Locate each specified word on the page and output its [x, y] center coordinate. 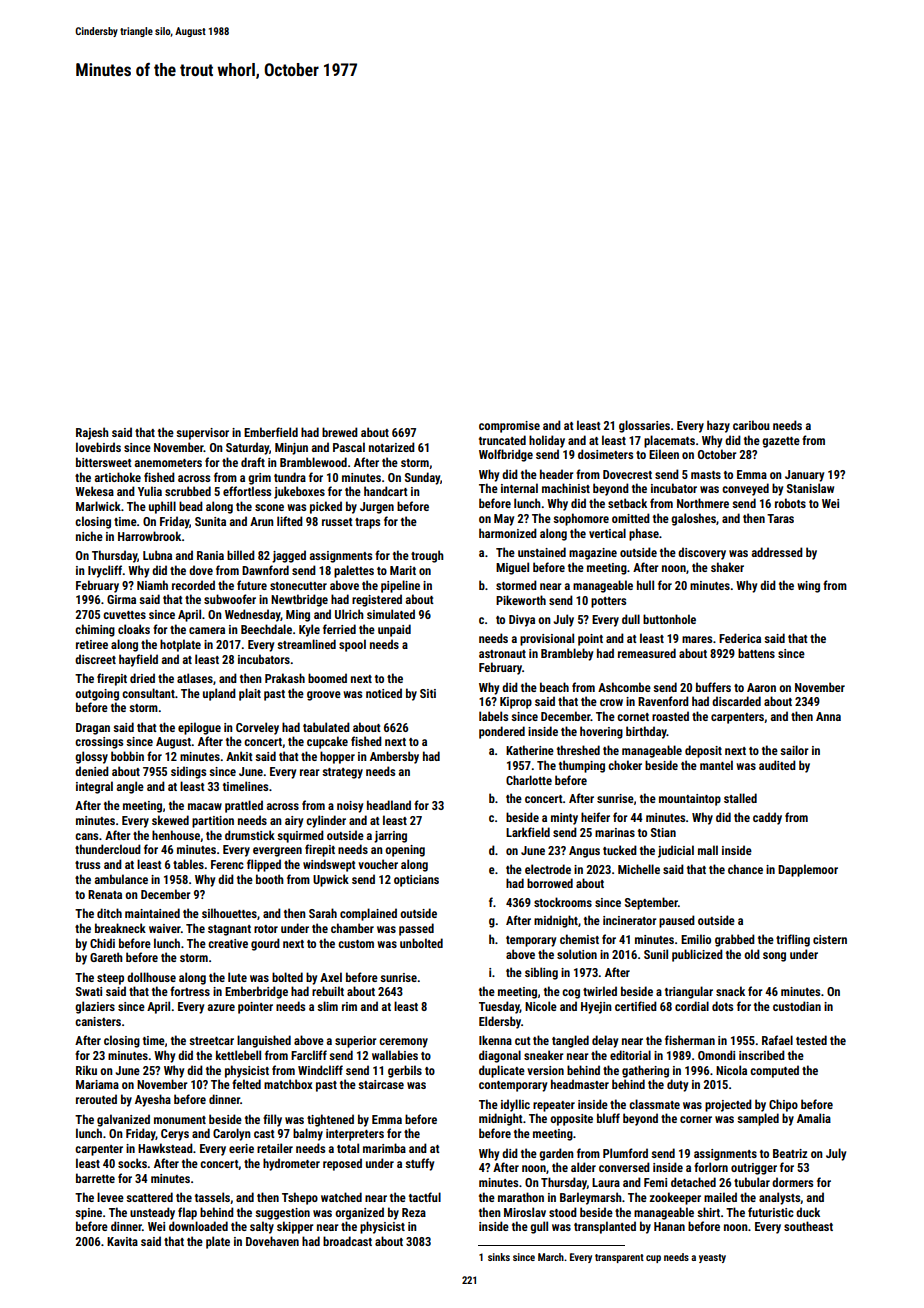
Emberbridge [256, 992]
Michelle [639, 869]
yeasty [712, 1258]
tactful [425, 1197]
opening [405, 851]
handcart [386, 491]
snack [730, 991]
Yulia [150, 491]
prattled [244, 806]
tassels [212, 1197]
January [804, 476]
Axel [331, 977]
